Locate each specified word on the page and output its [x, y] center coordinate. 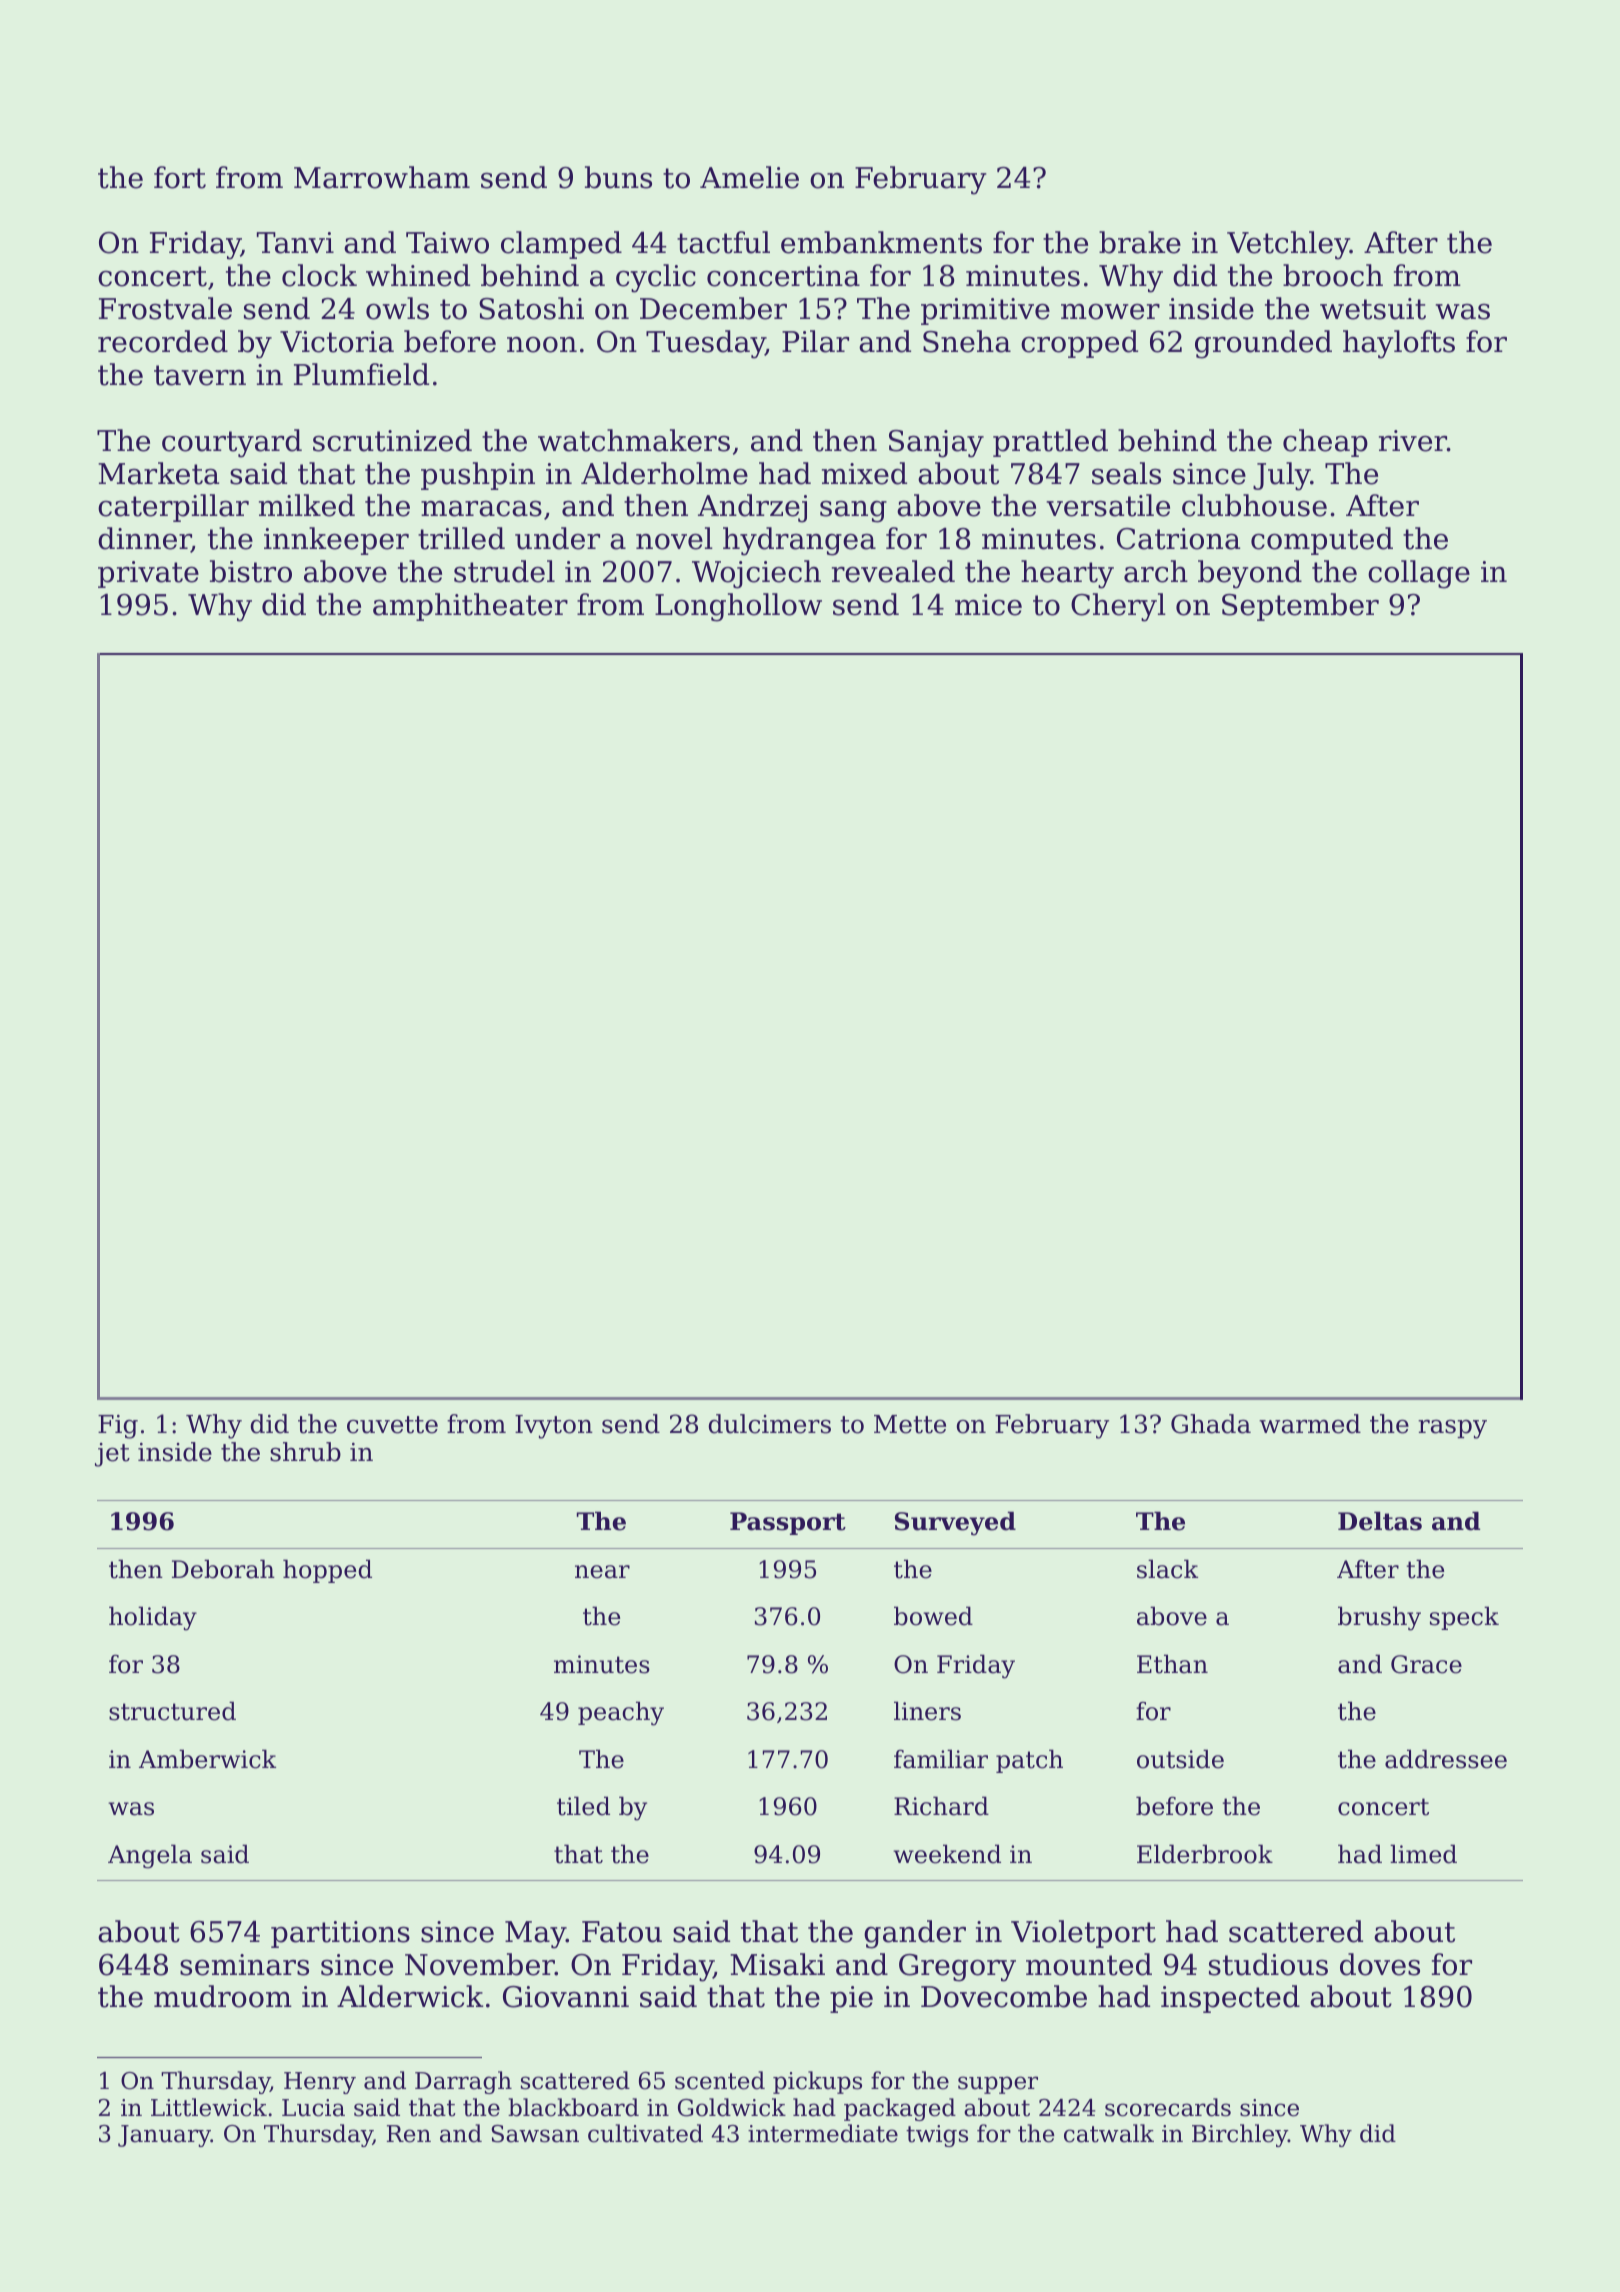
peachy [621, 1713]
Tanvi [295, 243]
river [1413, 441]
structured [172, 1711]
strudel [504, 571]
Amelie [749, 177]
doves [1380, 1964]
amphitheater [470, 607]
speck [1464, 1618]
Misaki [777, 1964]
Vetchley [1288, 245]
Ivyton [554, 1427]
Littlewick [209, 2107]
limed [1423, 1854]
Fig [118, 1427]
